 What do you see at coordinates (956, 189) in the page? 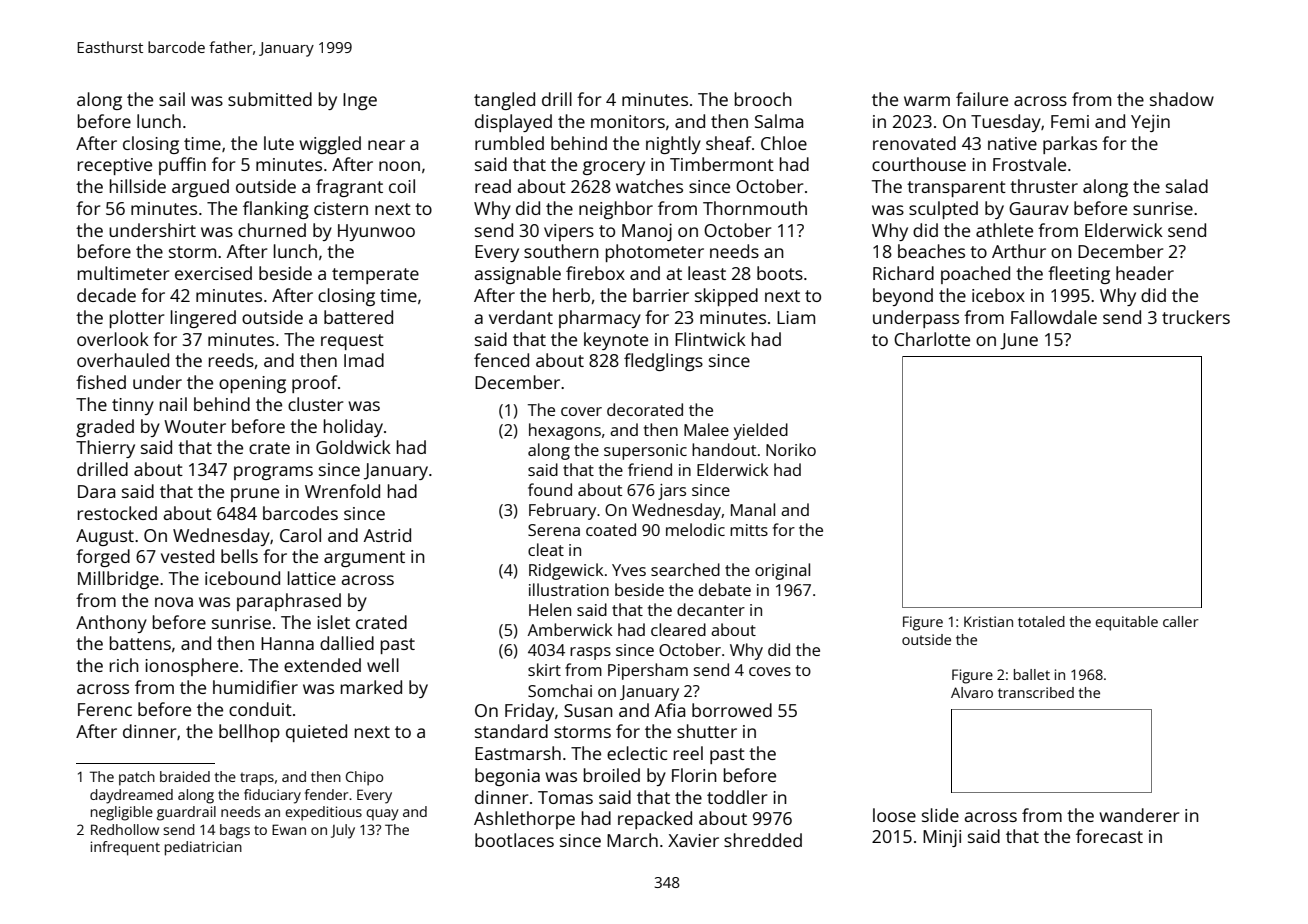
I see `transparent` at bounding box center [956, 189].
